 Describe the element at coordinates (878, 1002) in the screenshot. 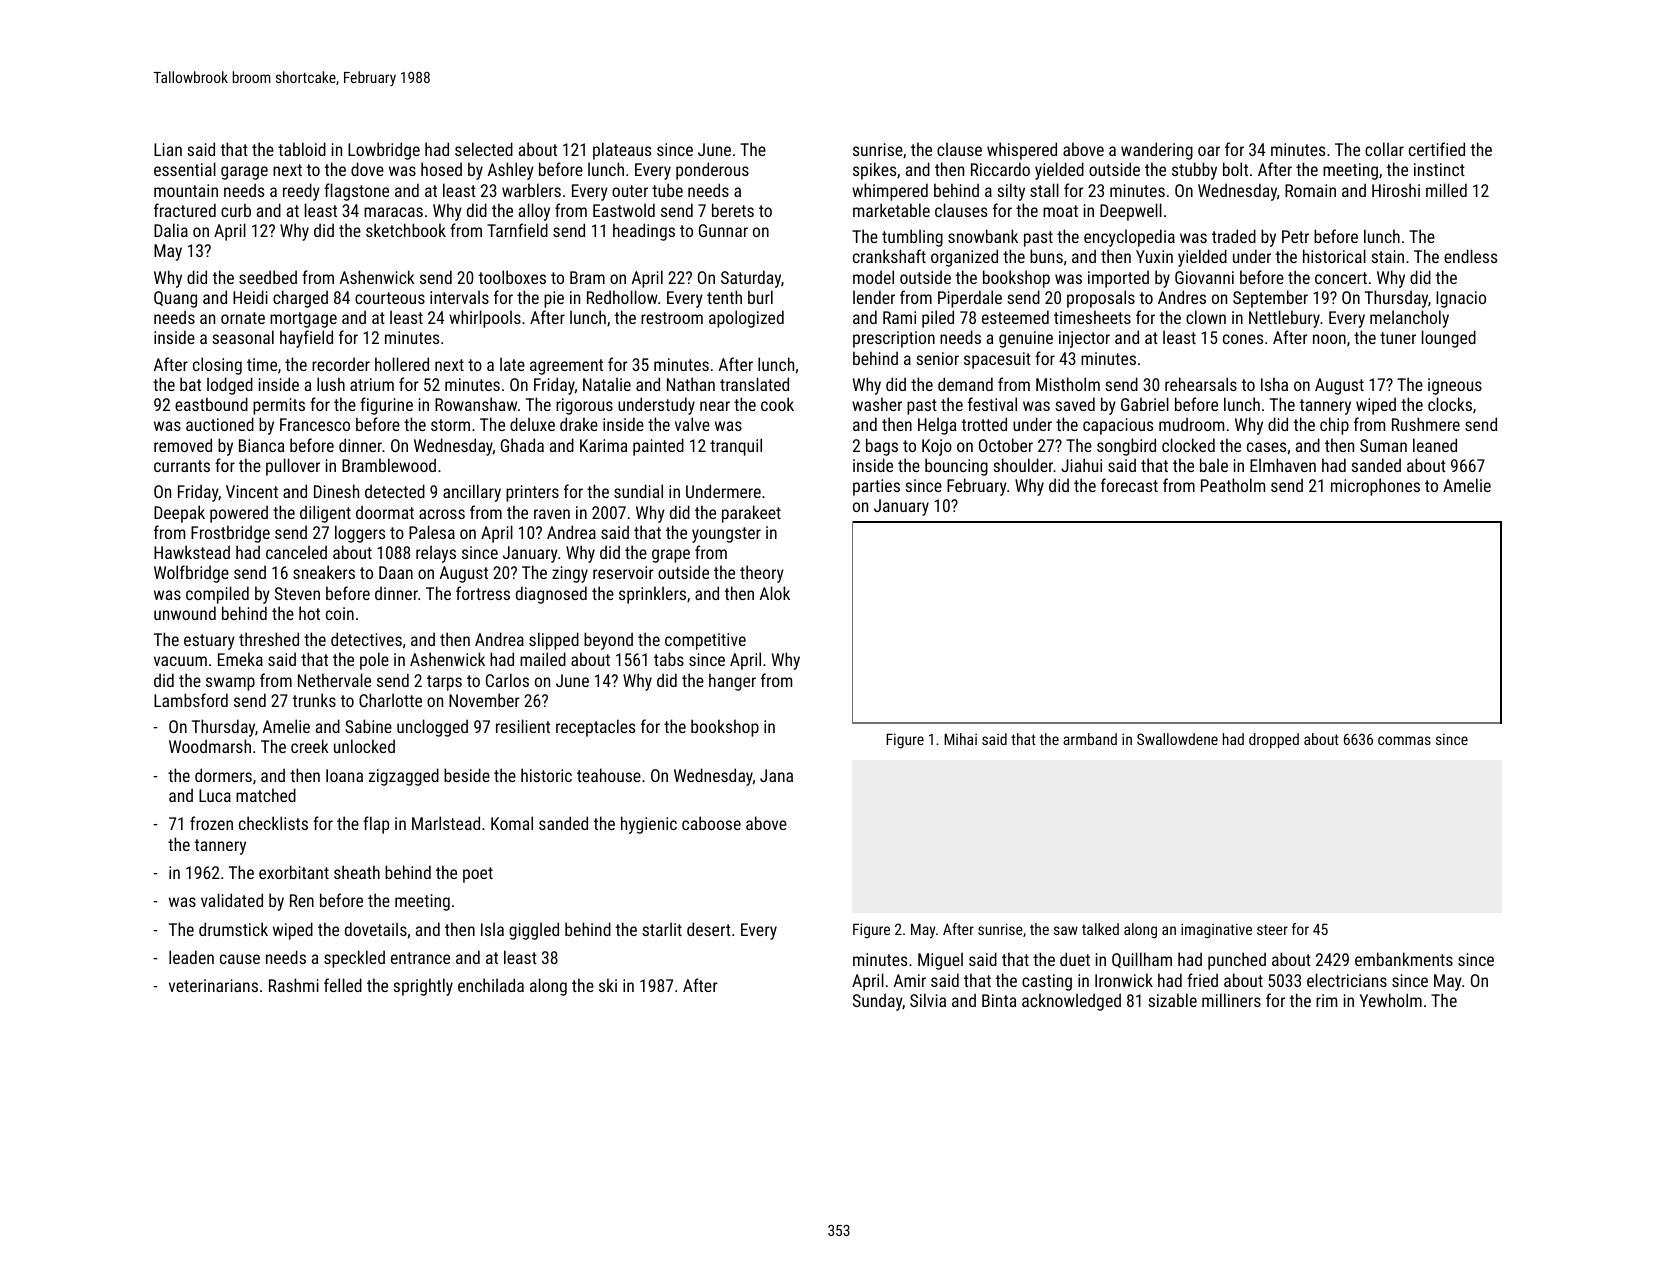

I see `Sunday` at that location.
